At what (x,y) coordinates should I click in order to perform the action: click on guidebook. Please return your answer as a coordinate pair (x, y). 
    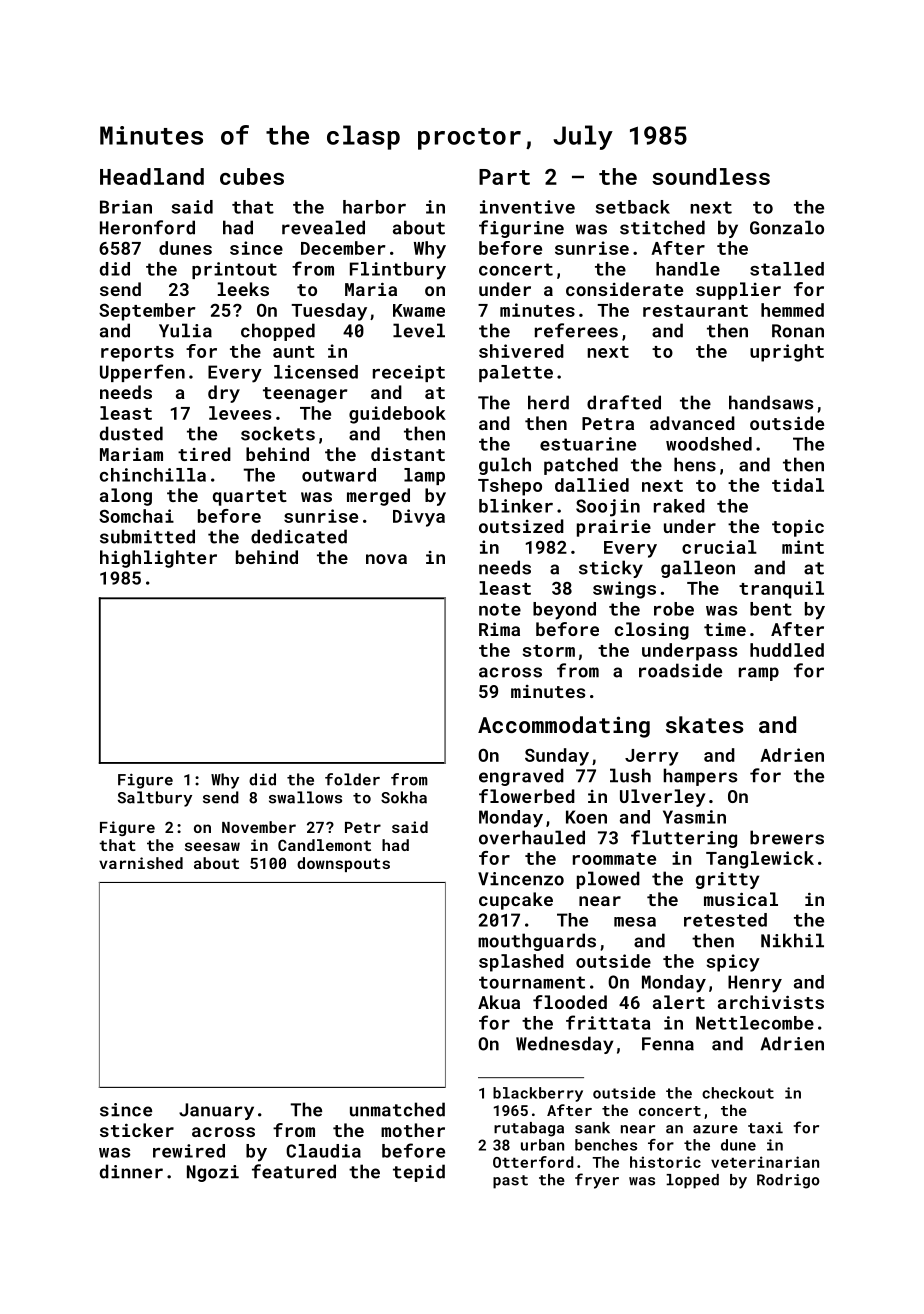
    Looking at the image, I should click on (397, 415).
